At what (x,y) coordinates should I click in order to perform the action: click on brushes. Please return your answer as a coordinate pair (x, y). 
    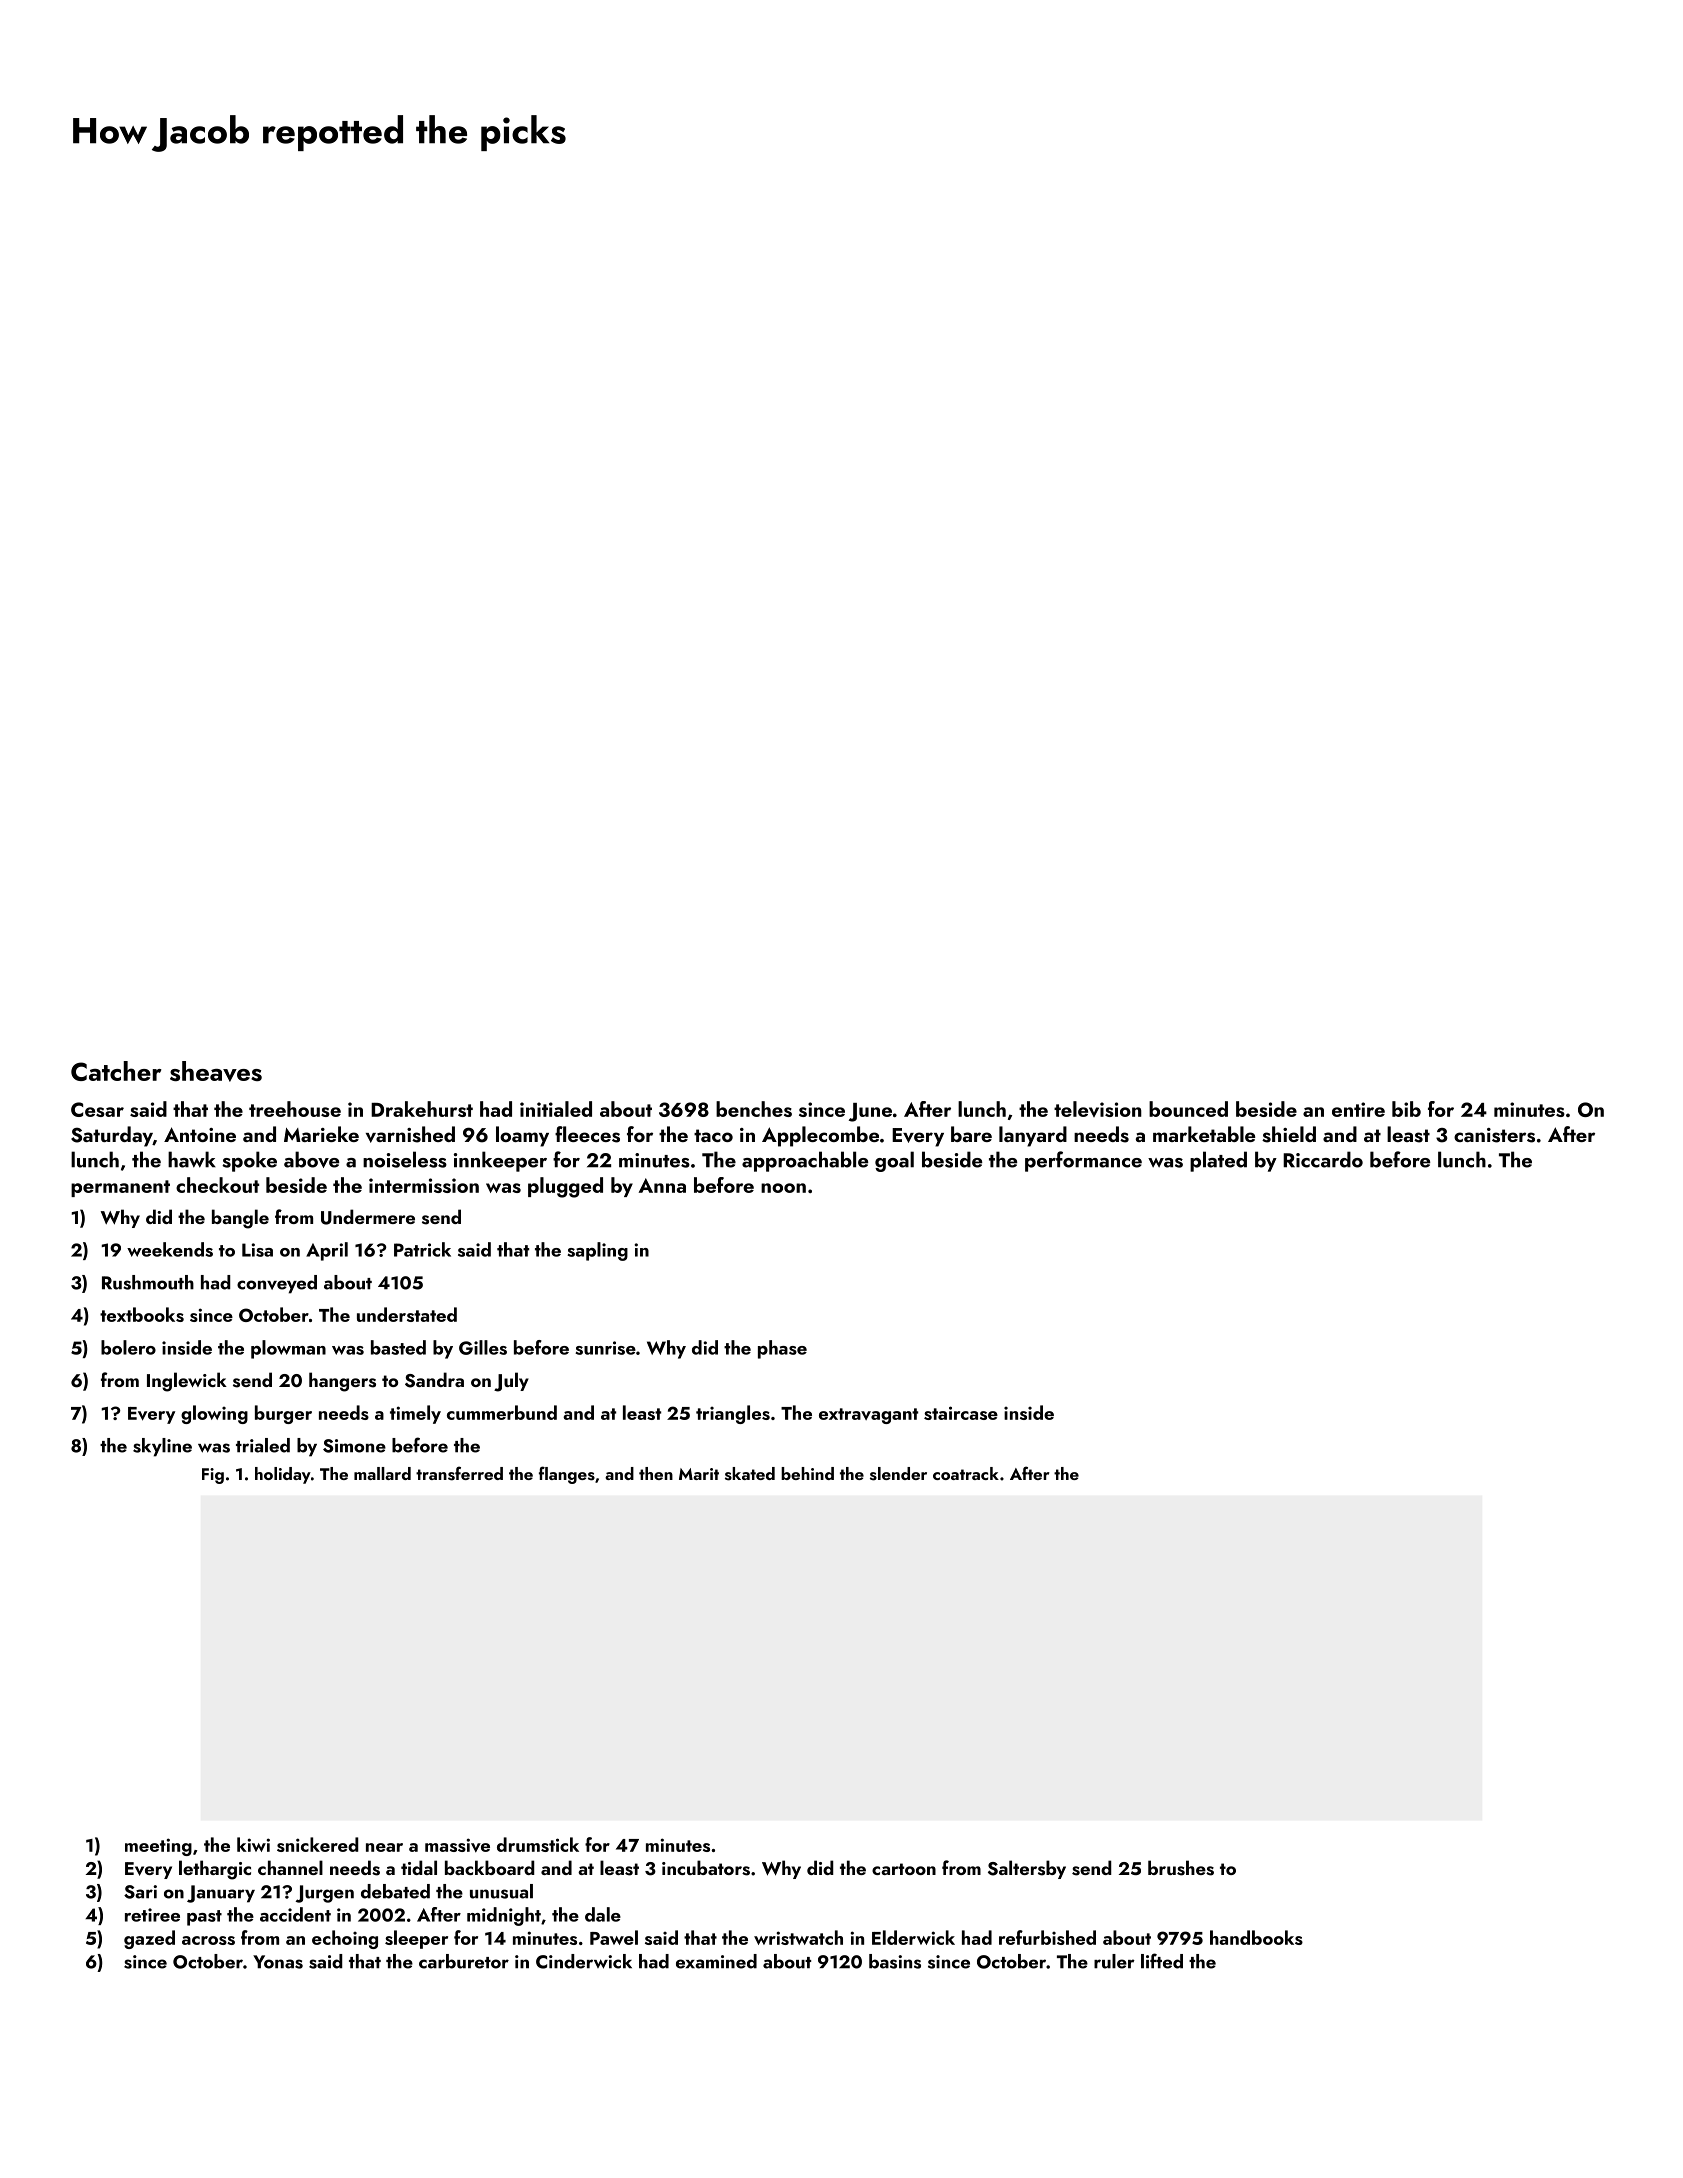
    Looking at the image, I should click on (1181, 1868).
